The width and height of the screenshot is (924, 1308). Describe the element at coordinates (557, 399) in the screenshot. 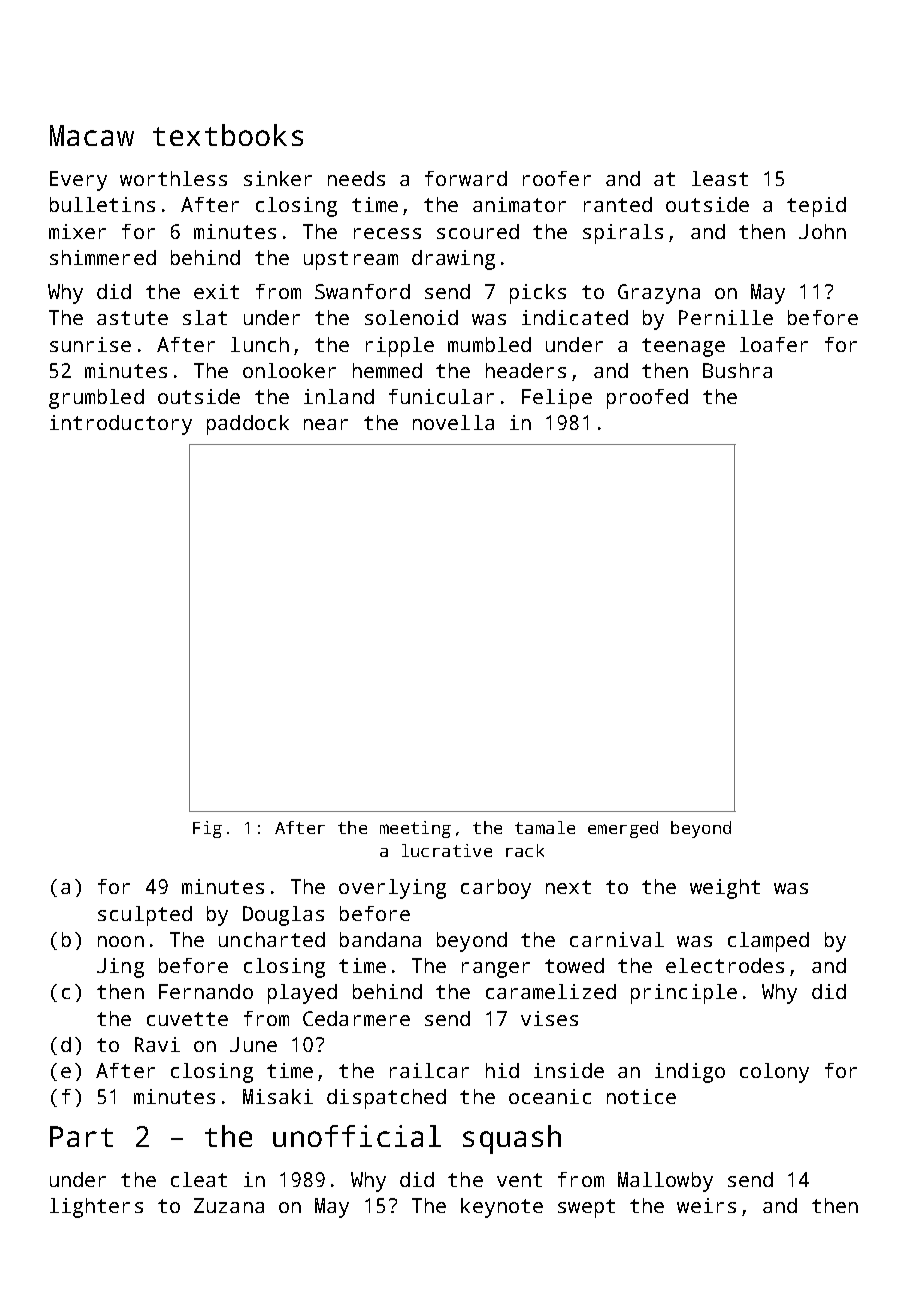

I see `Felipe` at that location.
